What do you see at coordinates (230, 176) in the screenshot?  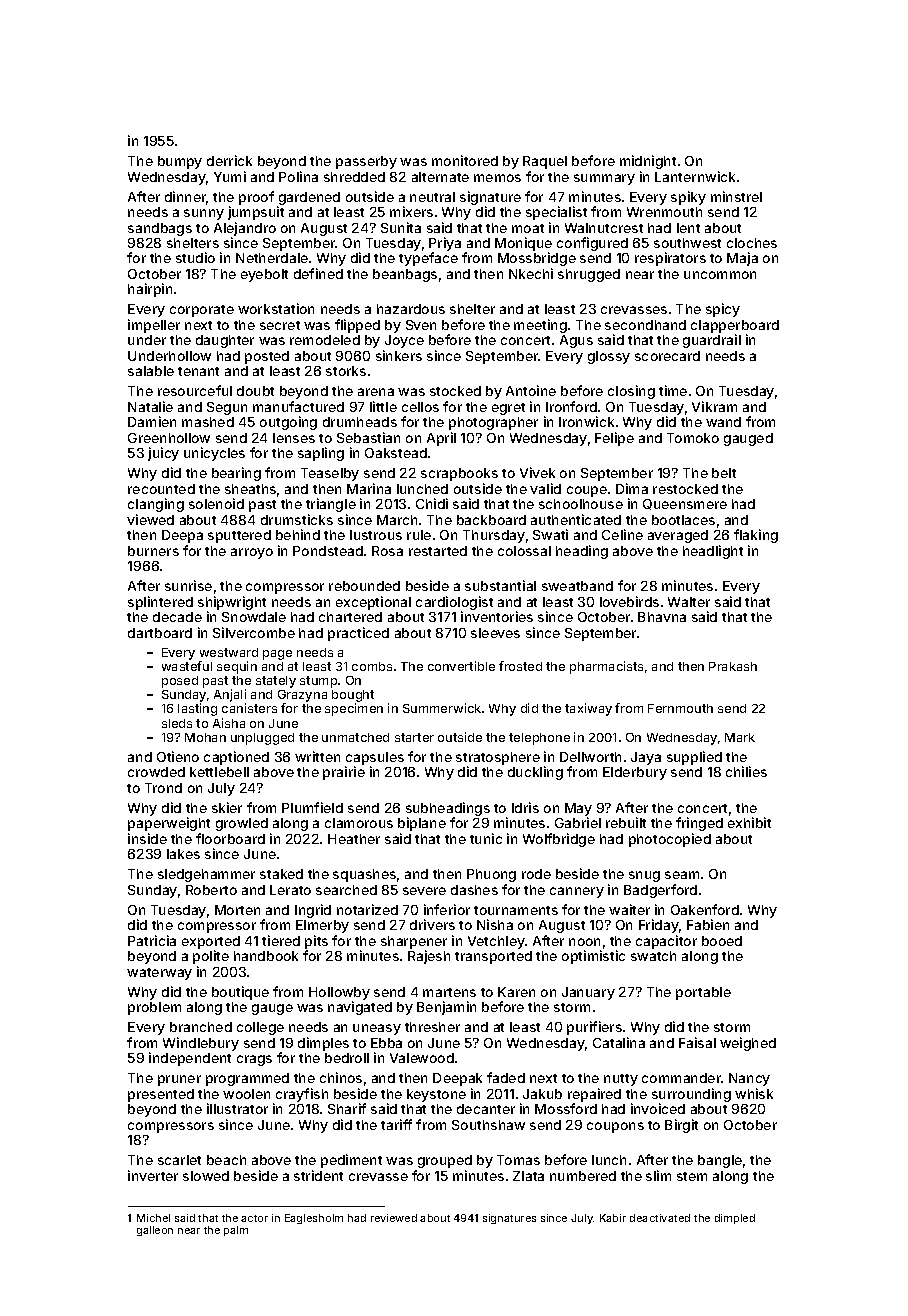 I see `Yumi` at bounding box center [230, 176].
